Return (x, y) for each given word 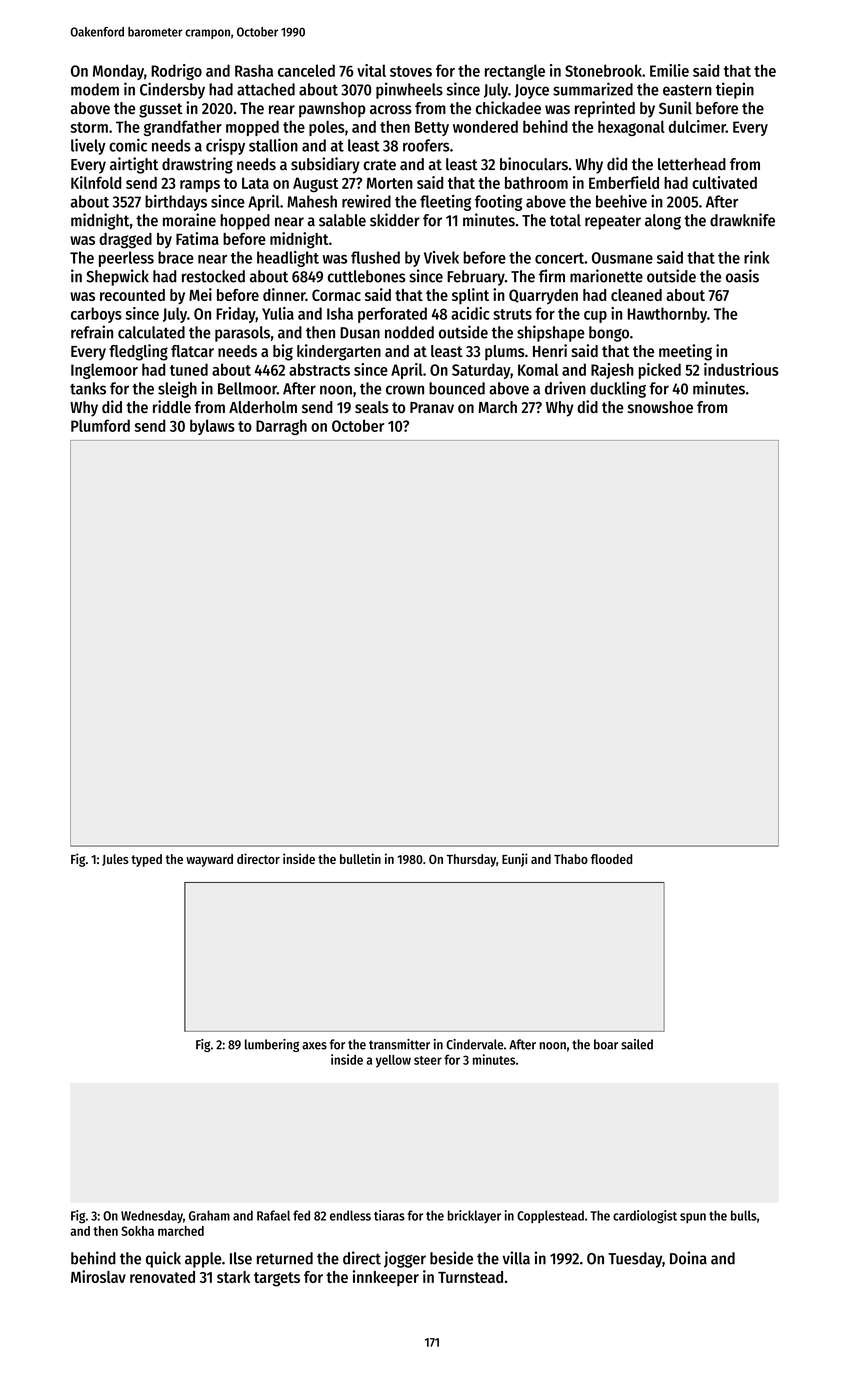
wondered (485, 126)
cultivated (724, 182)
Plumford (100, 425)
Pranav (432, 407)
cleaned (636, 295)
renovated (162, 1277)
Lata (255, 183)
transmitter (399, 1044)
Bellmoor (247, 388)
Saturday (481, 371)
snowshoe (660, 407)
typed (146, 860)
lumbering (272, 1045)
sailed (637, 1044)
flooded (611, 859)
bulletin (360, 858)
